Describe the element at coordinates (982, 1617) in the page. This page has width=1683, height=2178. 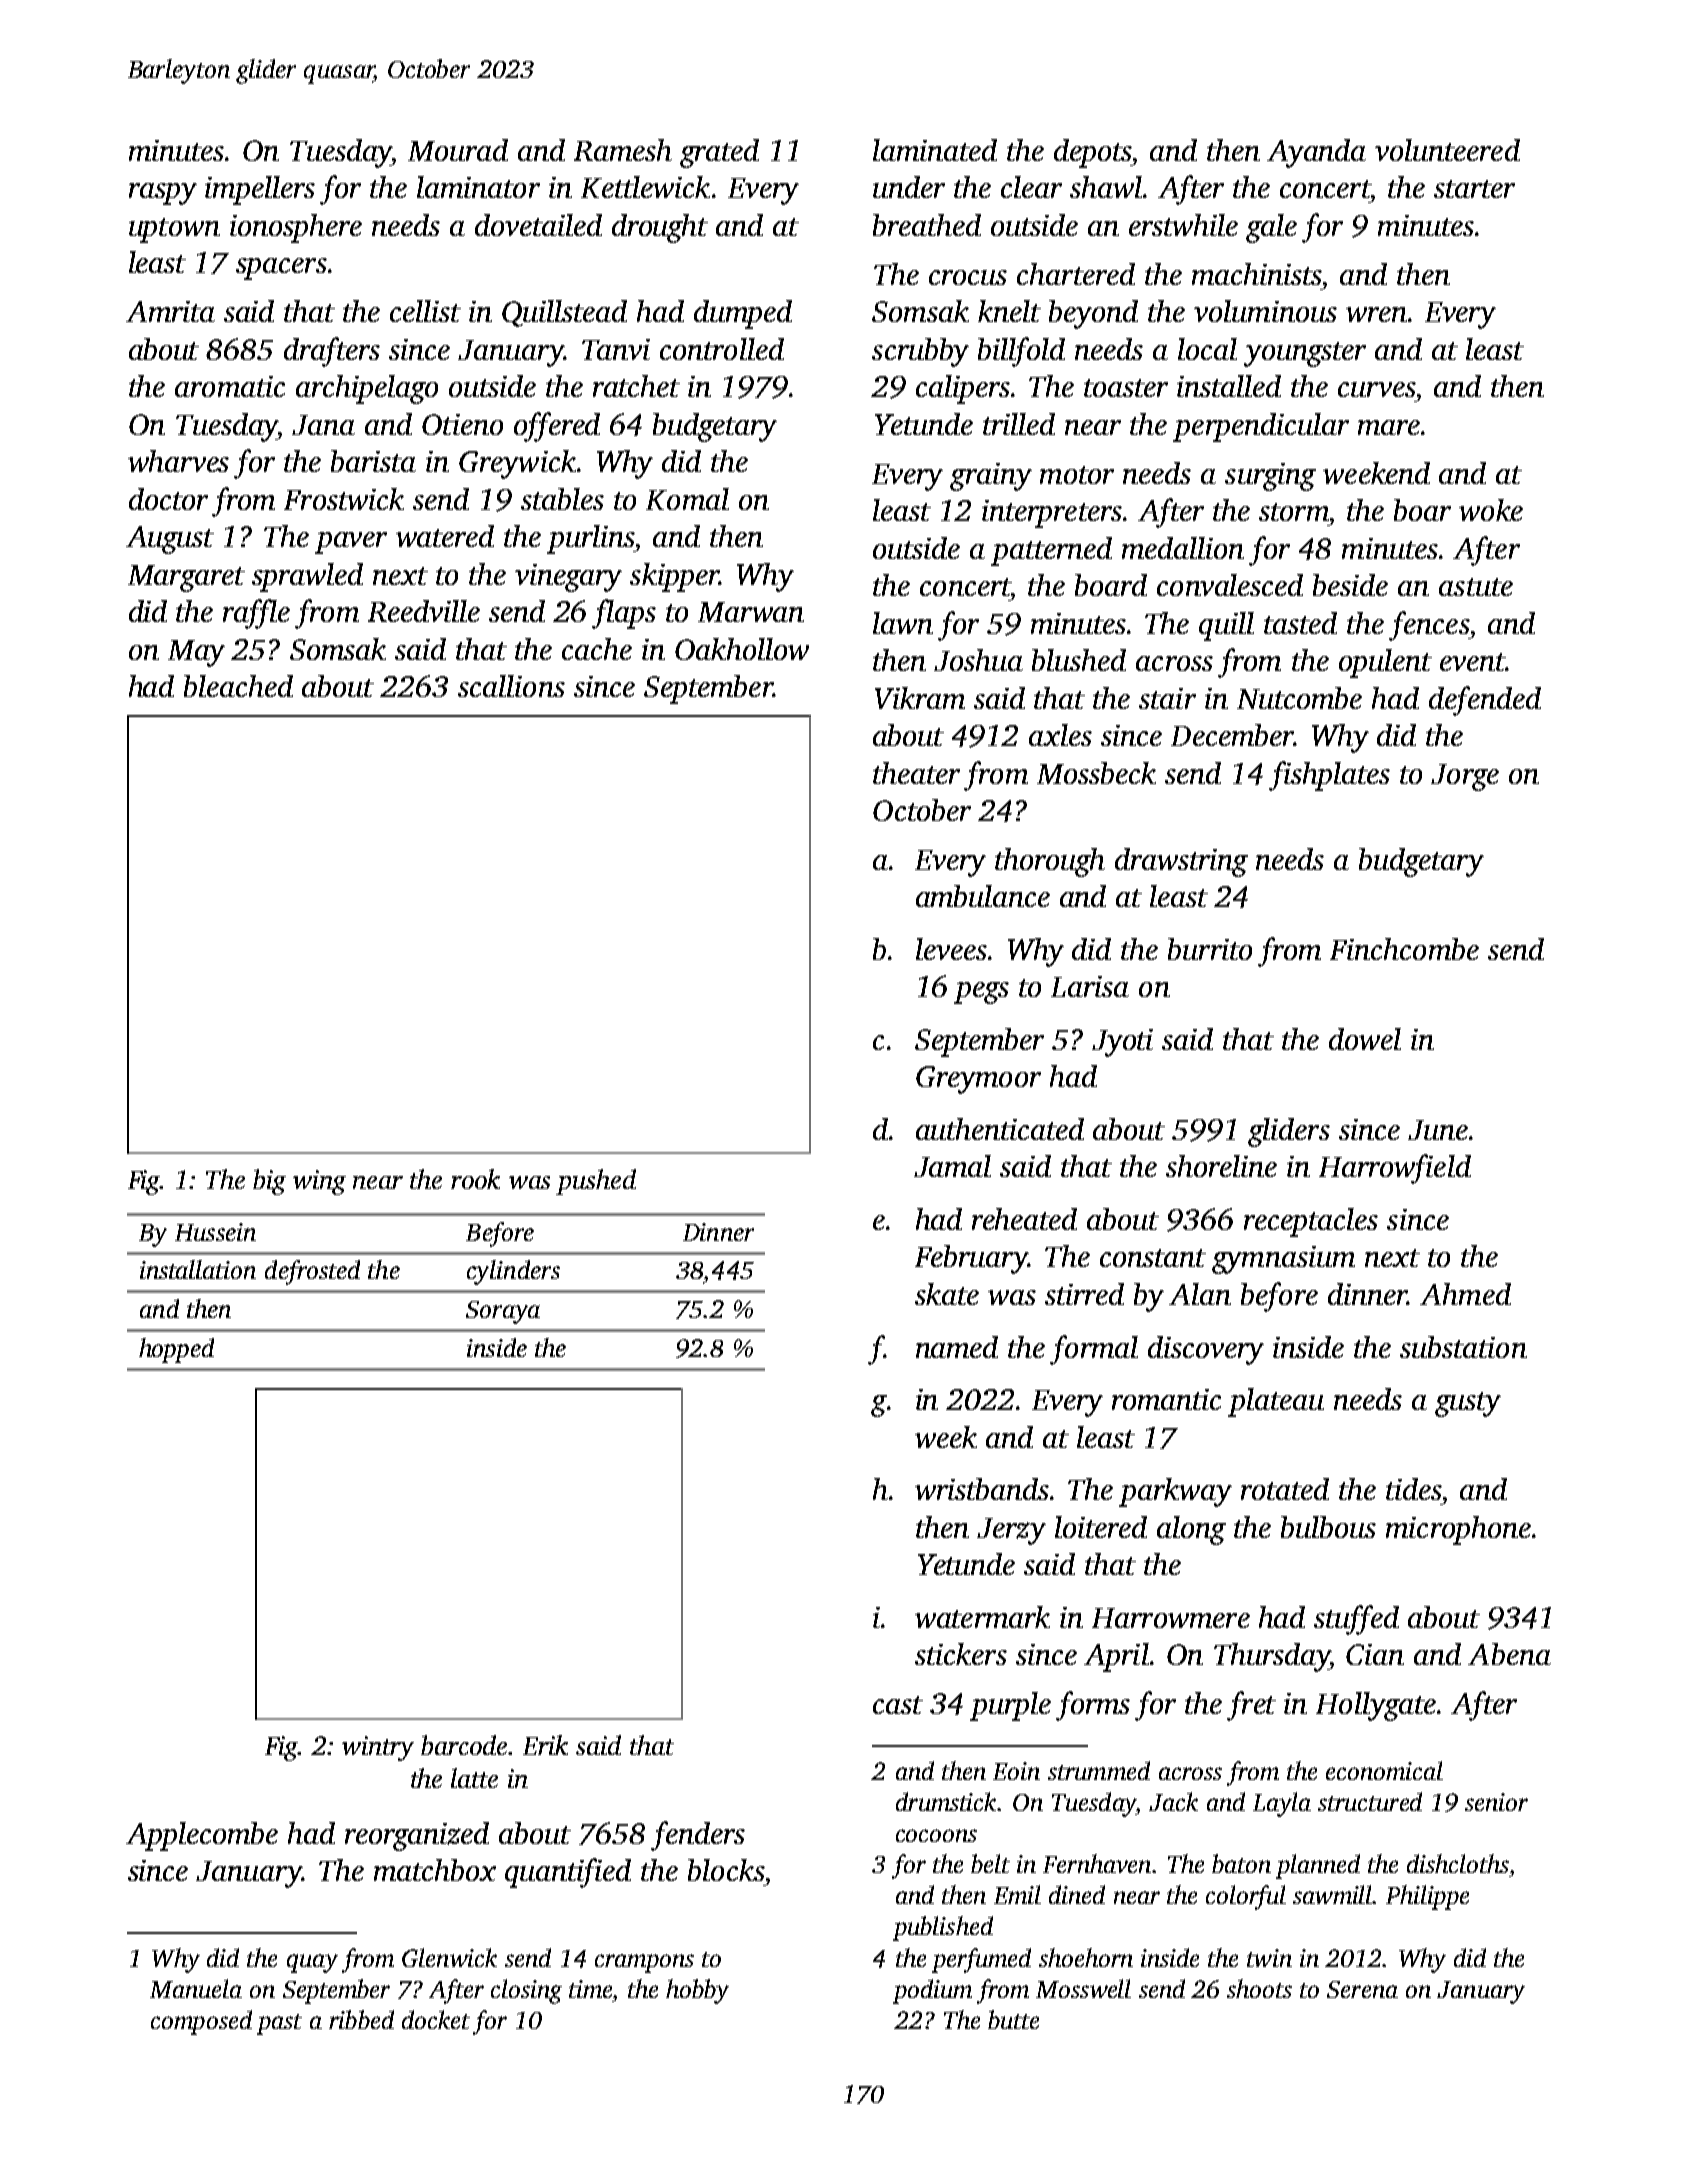
I see `watermark` at that location.
